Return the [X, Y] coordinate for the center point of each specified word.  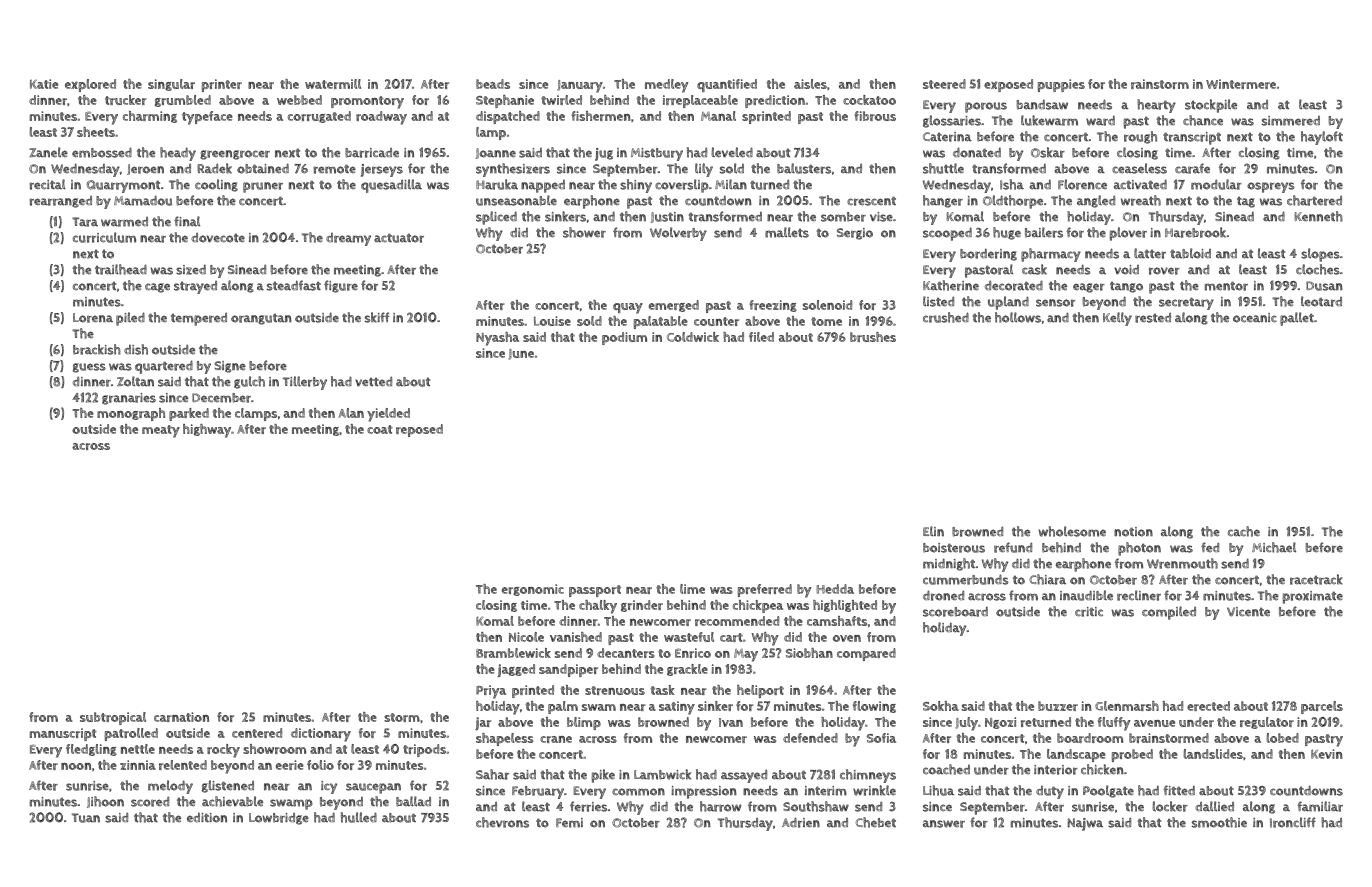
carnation [181, 717]
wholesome [1072, 531]
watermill [333, 84]
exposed [1008, 85]
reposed [419, 430]
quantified [727, 85]
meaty [161, 431]
